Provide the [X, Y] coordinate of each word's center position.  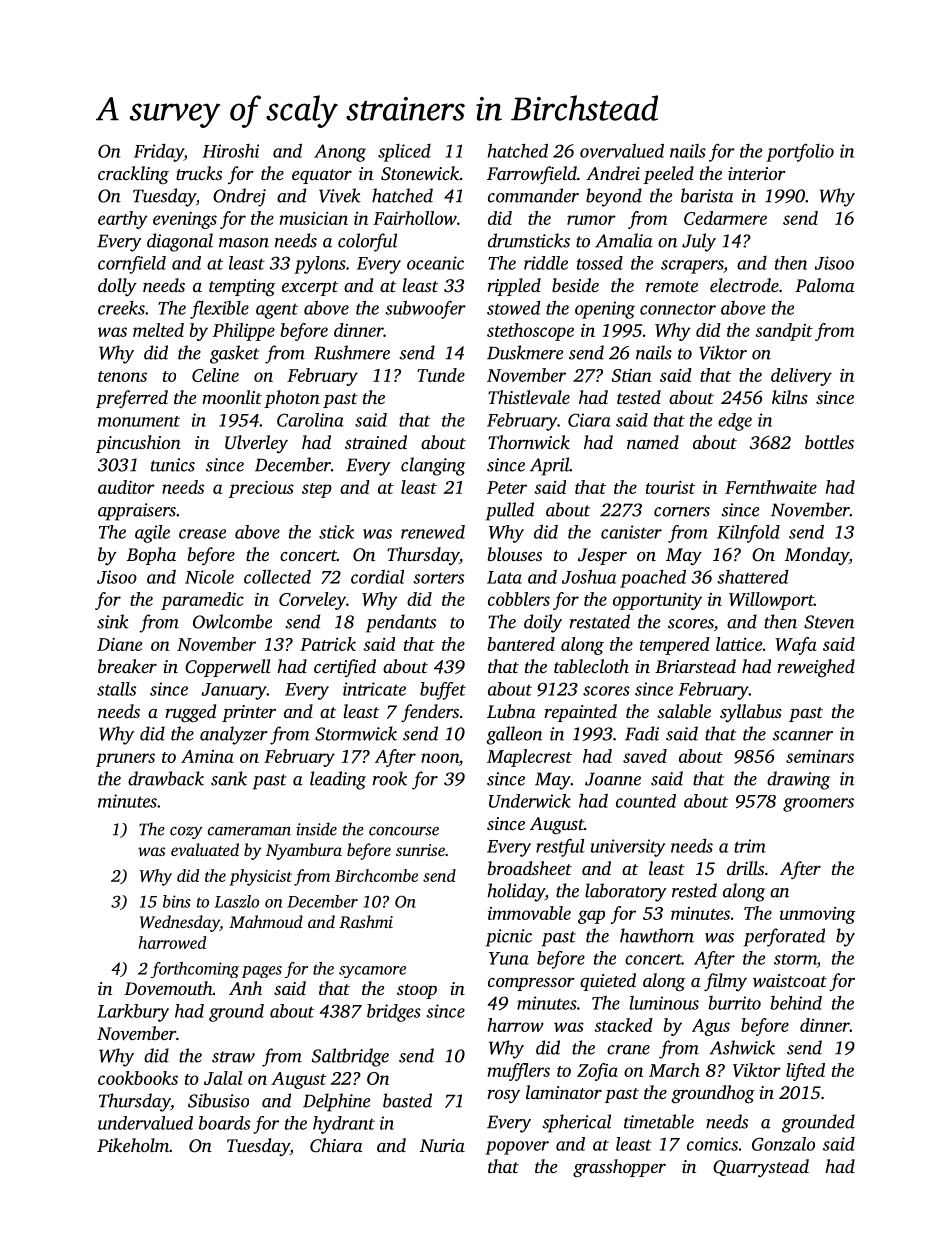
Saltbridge [350, 1057]
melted [158, 330]
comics [712, 1144]
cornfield [132, 265]
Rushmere [352, 352]
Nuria [442, 1145]
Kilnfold [748, 534]
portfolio [800, 153]
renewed [433, 532]
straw [233, 1057]
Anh [245, 988]
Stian [632, 375]
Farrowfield [532, 175]
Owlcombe [232, 621]
